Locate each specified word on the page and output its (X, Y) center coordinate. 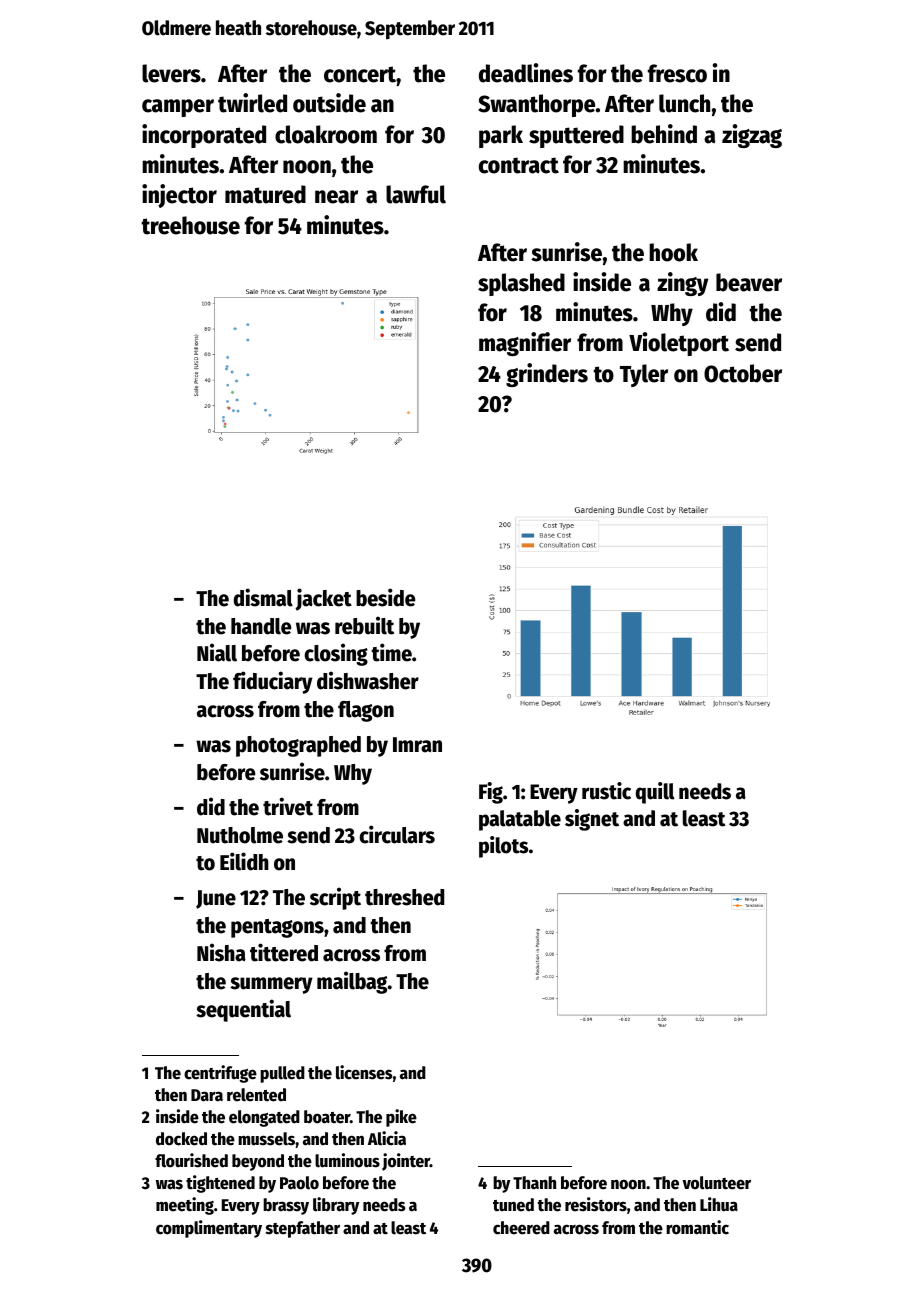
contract (519, 165)
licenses (364, 1072)
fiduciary (273, 682)
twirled (252, 103)
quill (655, 793)
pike (401, 1118)
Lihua (719, 1204)
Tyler (644, 375)
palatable (520, 820)
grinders (547, 375)
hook (673, 252)
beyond (258, 1162)
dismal (263, 597)
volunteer (716, 1183)
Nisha (221, 952)
